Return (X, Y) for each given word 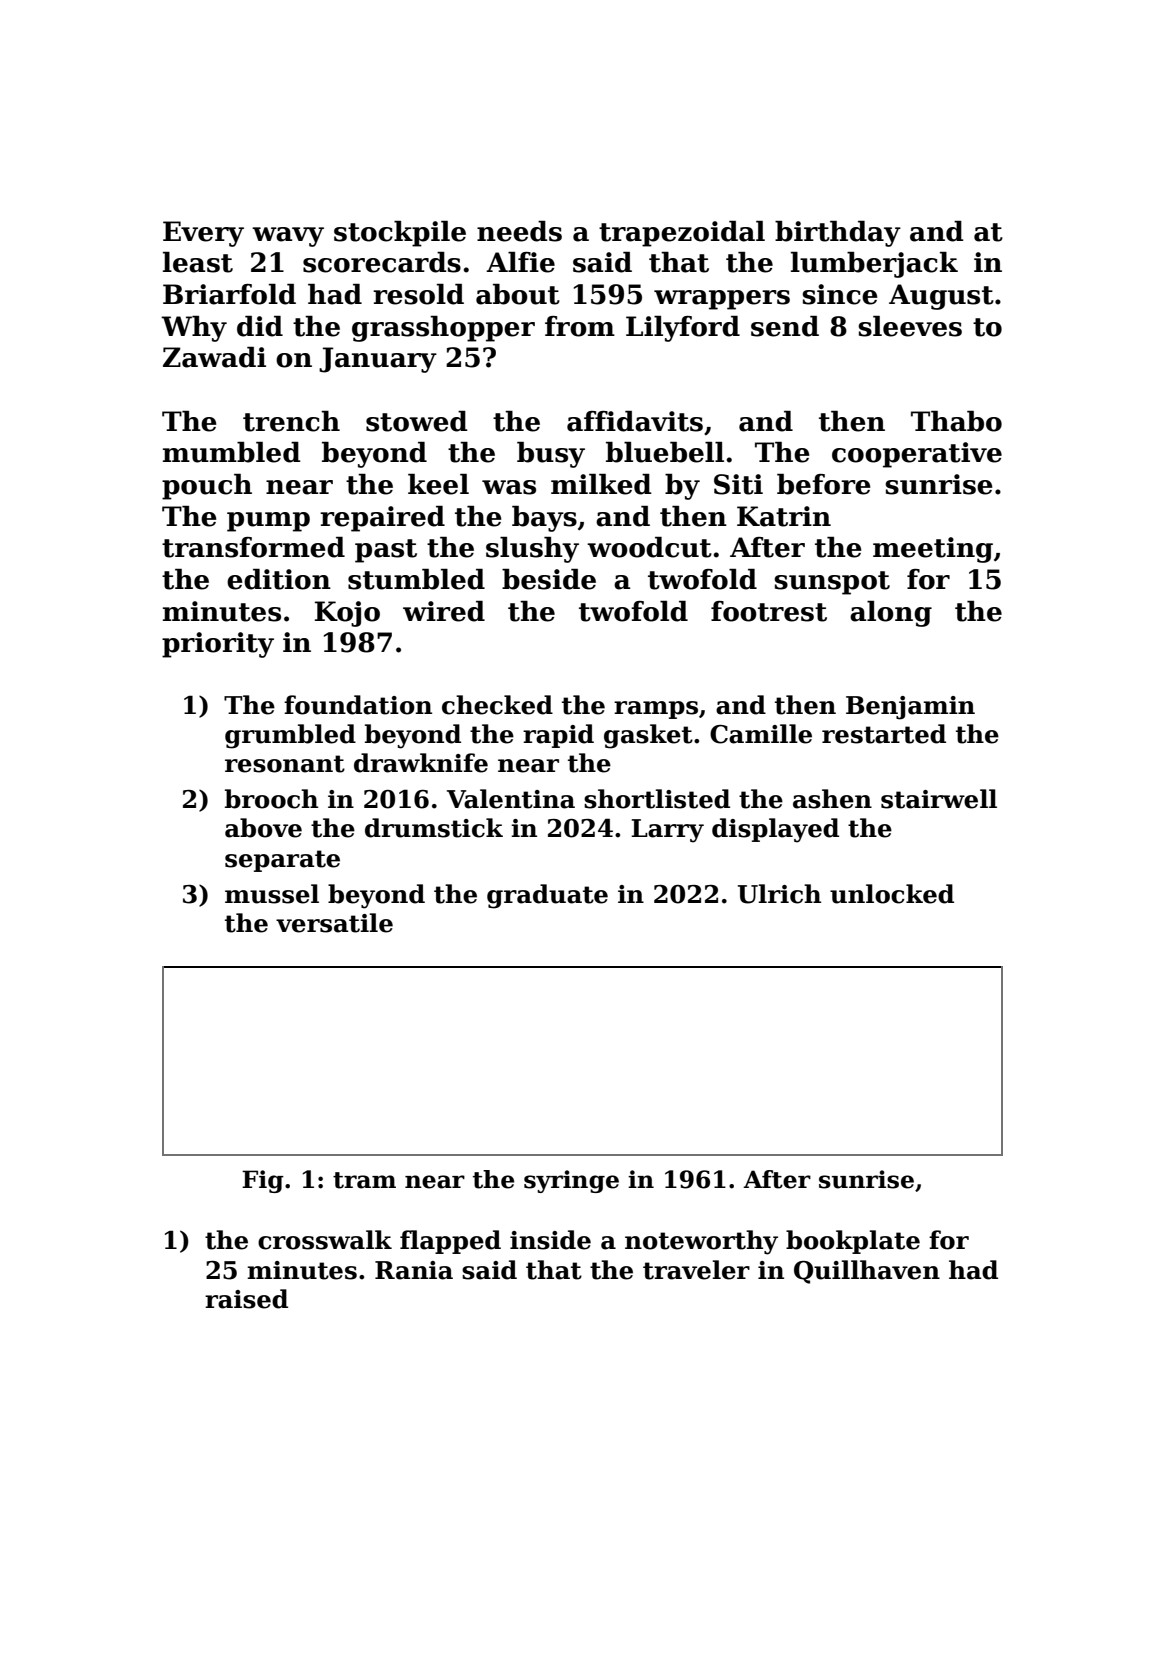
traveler (696, 1270)
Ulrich (779, 894)
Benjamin (910, 708)
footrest (769, 611)
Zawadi (214, 357)
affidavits (635, 421)
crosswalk (325, 1240)
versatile (334, 923)
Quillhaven (867, 1272)
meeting (933, 550)
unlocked (892, 894)
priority (218, 645)
